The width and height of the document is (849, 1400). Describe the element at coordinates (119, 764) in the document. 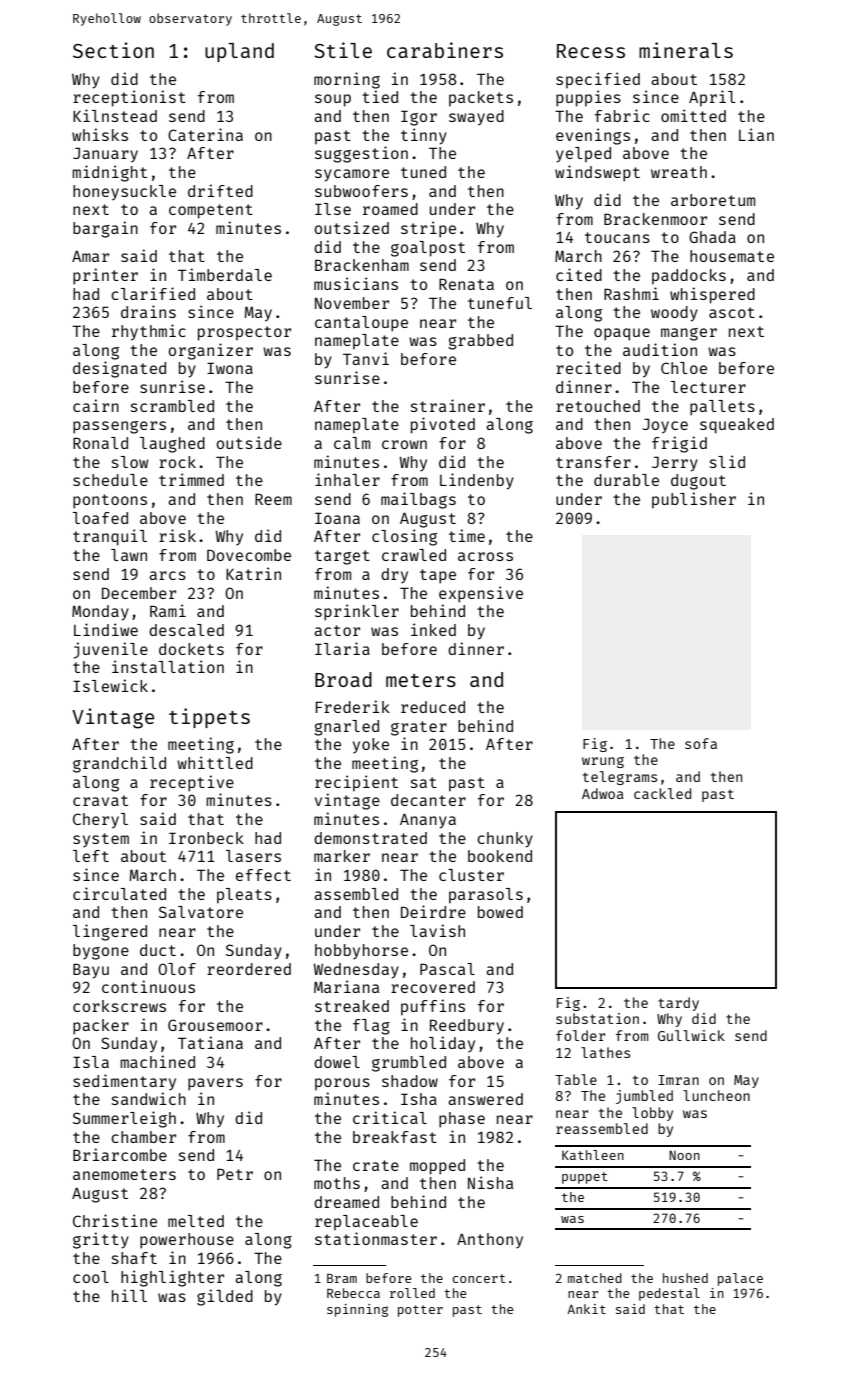

I see `grandchild` at that location.
